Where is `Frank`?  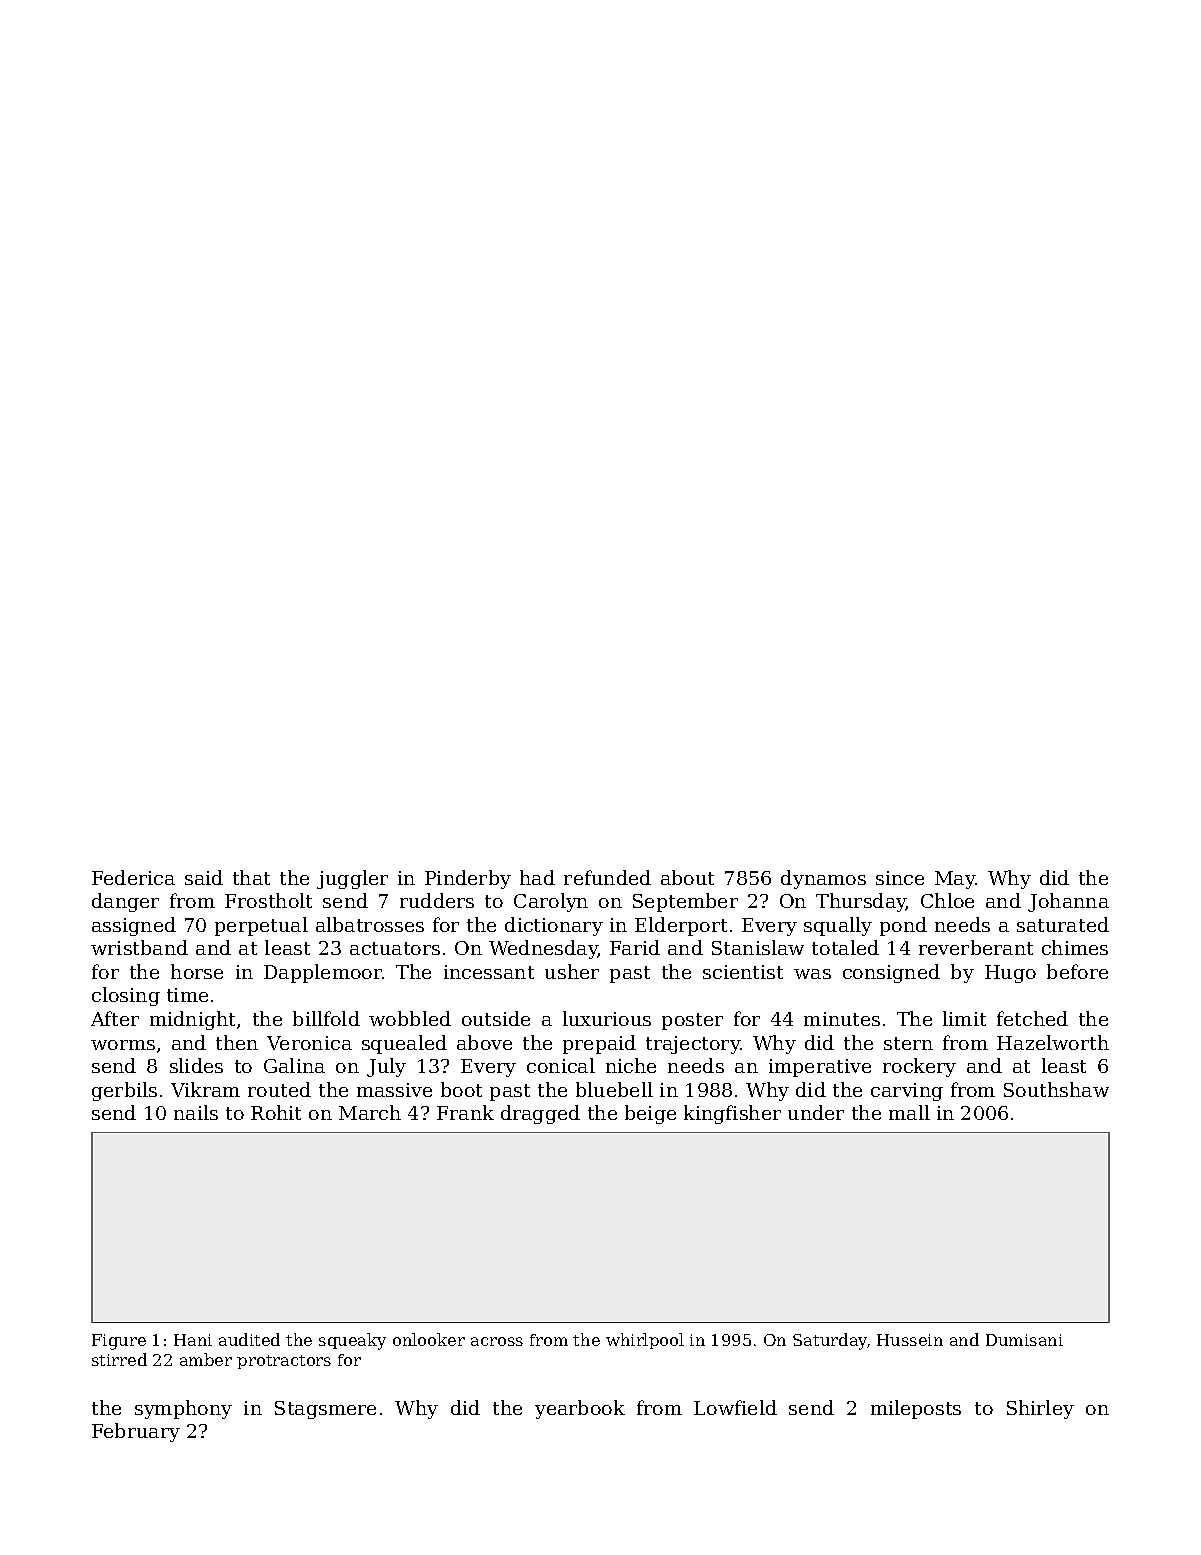 Frank is located at coordinates (465, 1112).
